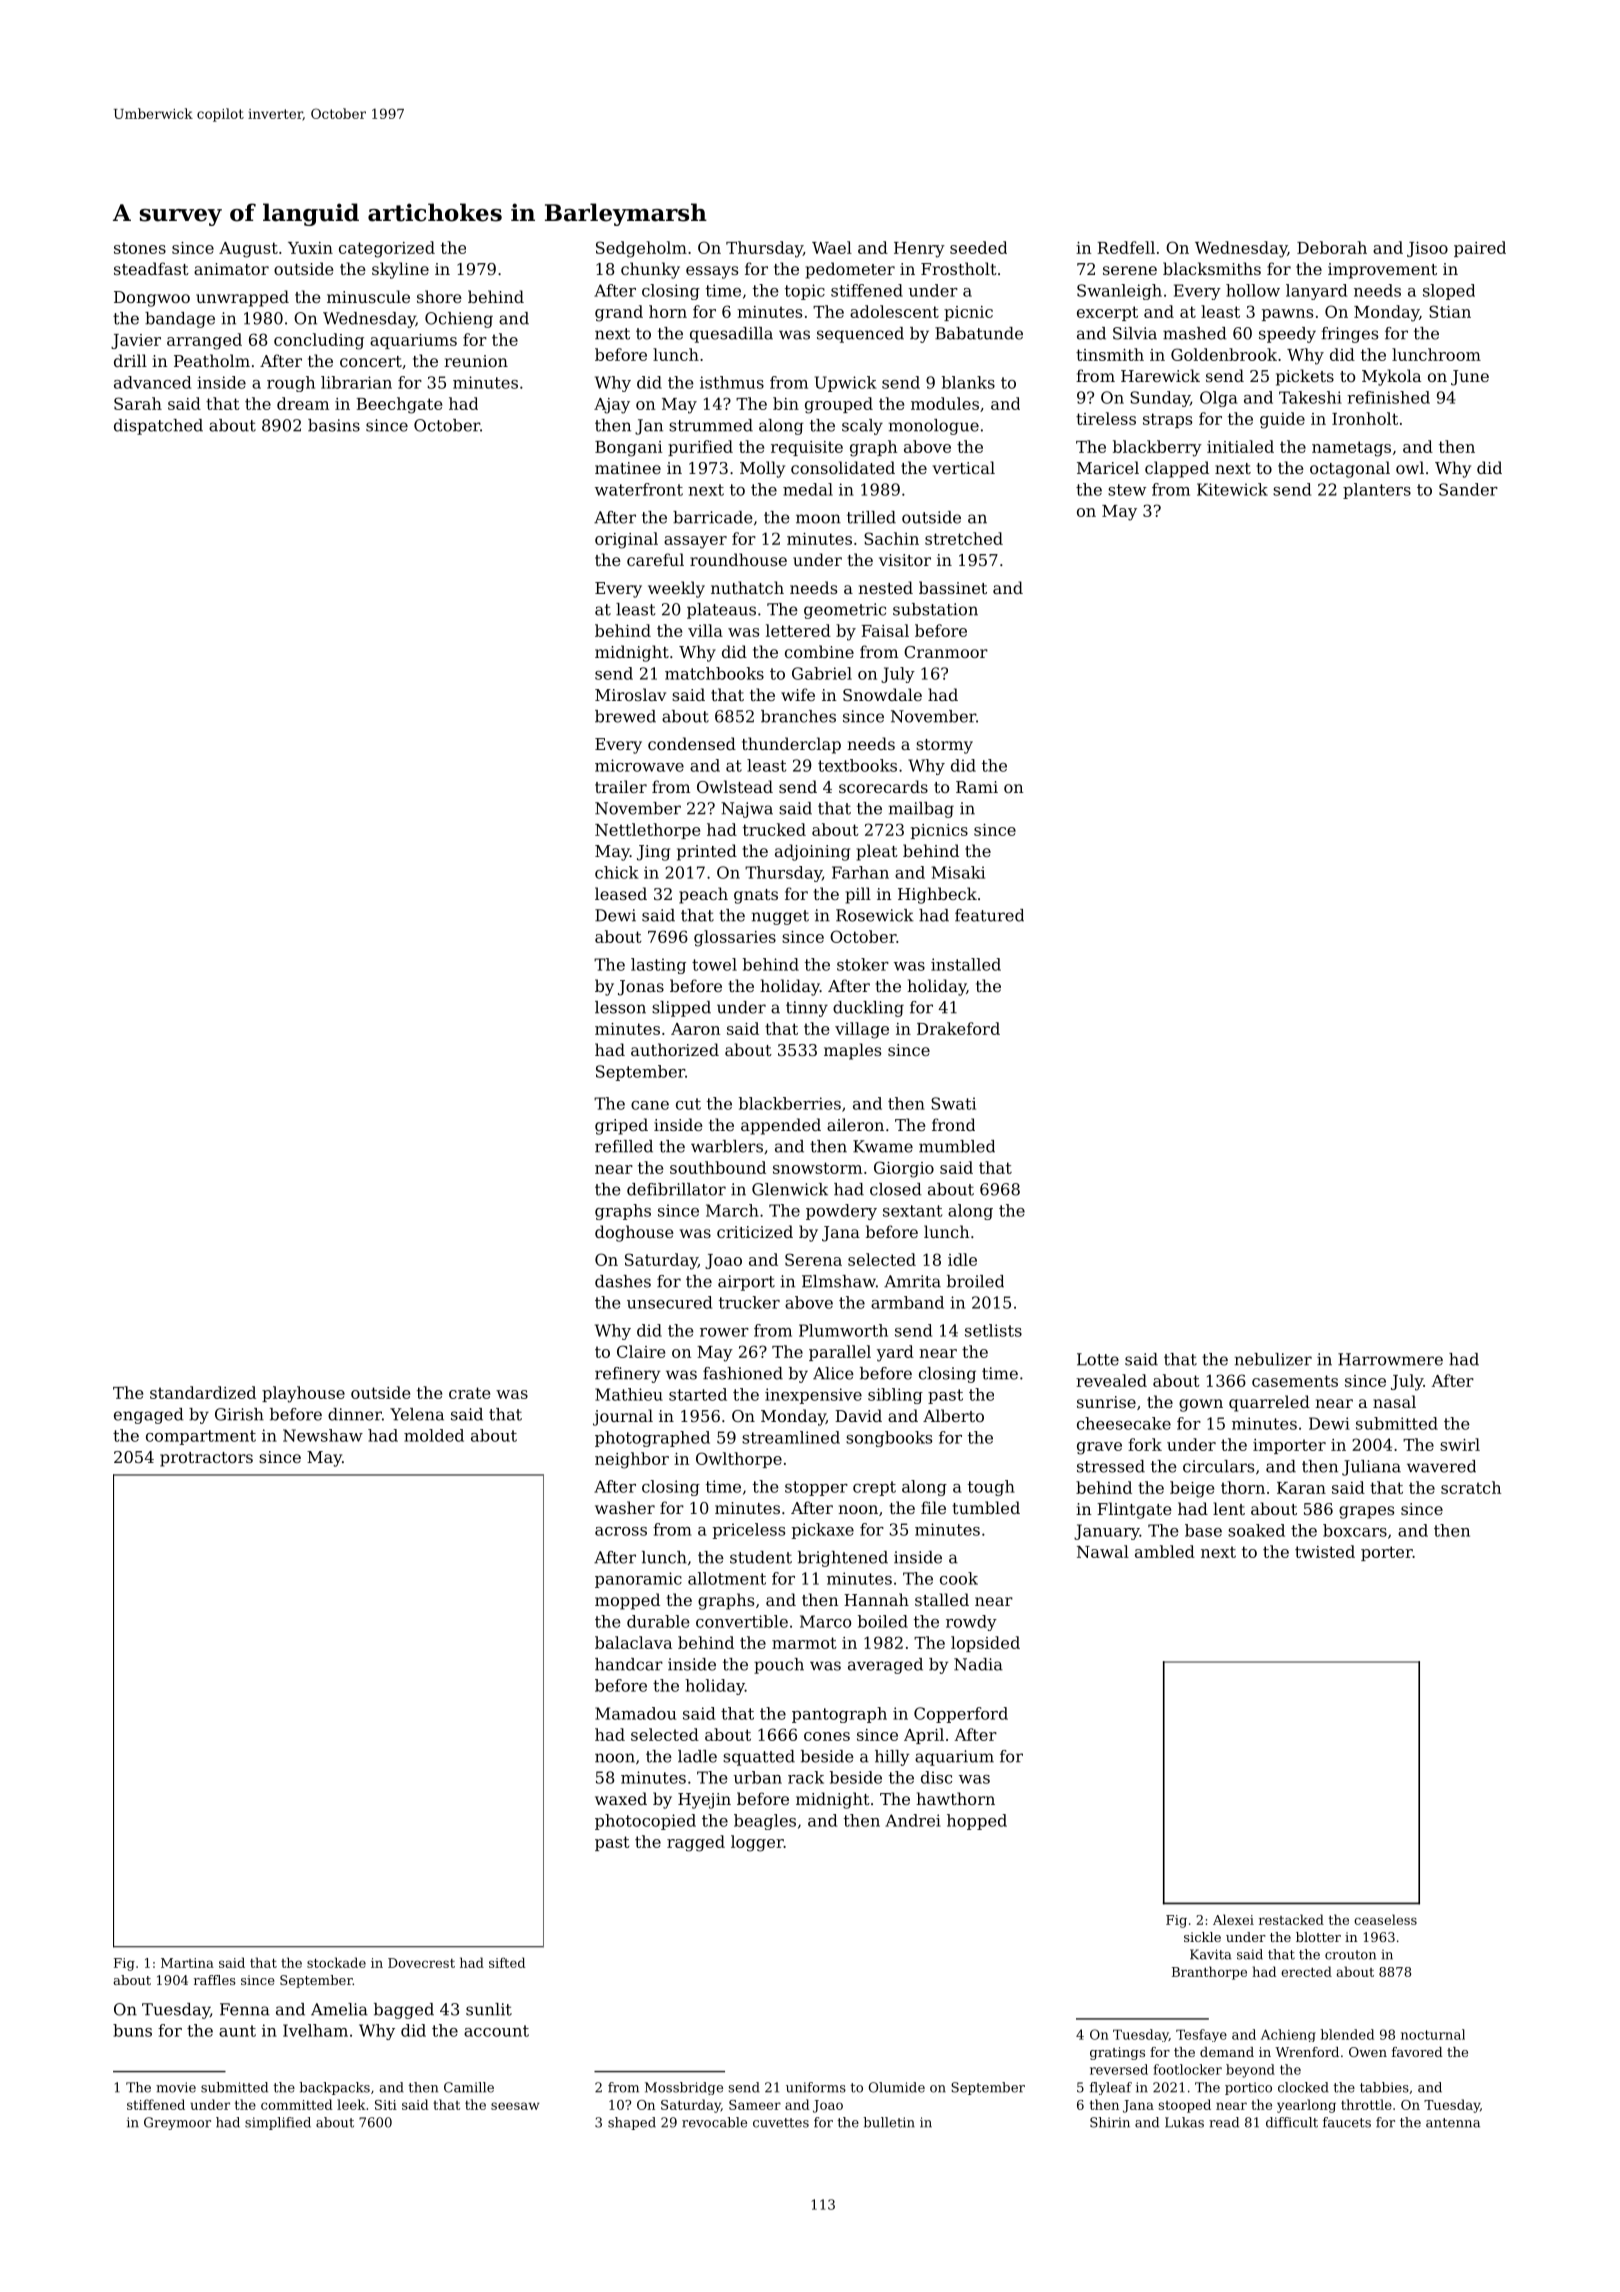 The image size is (1620, 2292). Describe the element at coordinates (1110, 2122) in the page. I see `Shirin` at that location.
